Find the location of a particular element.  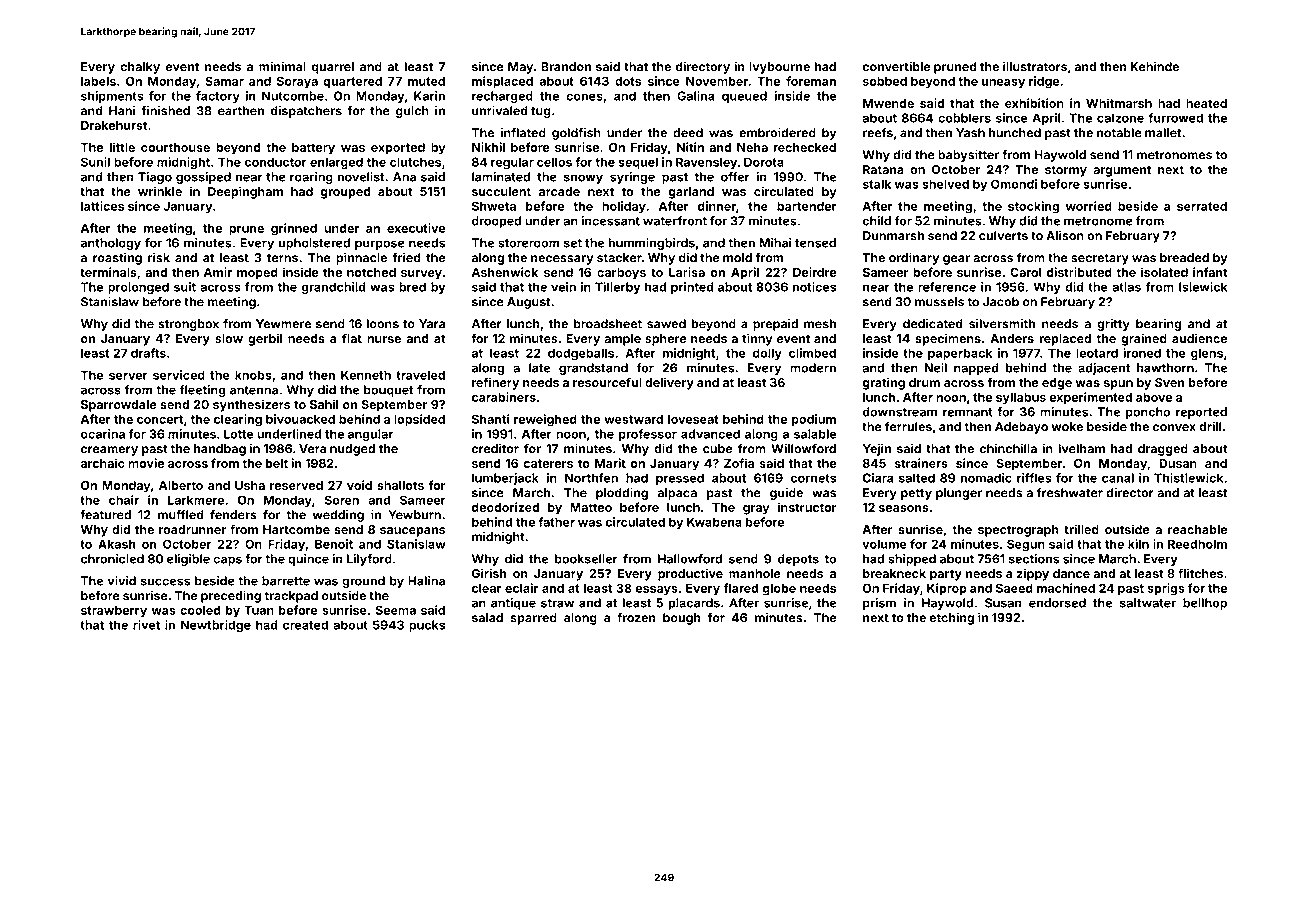

created is located at coordinates (305, 625).
